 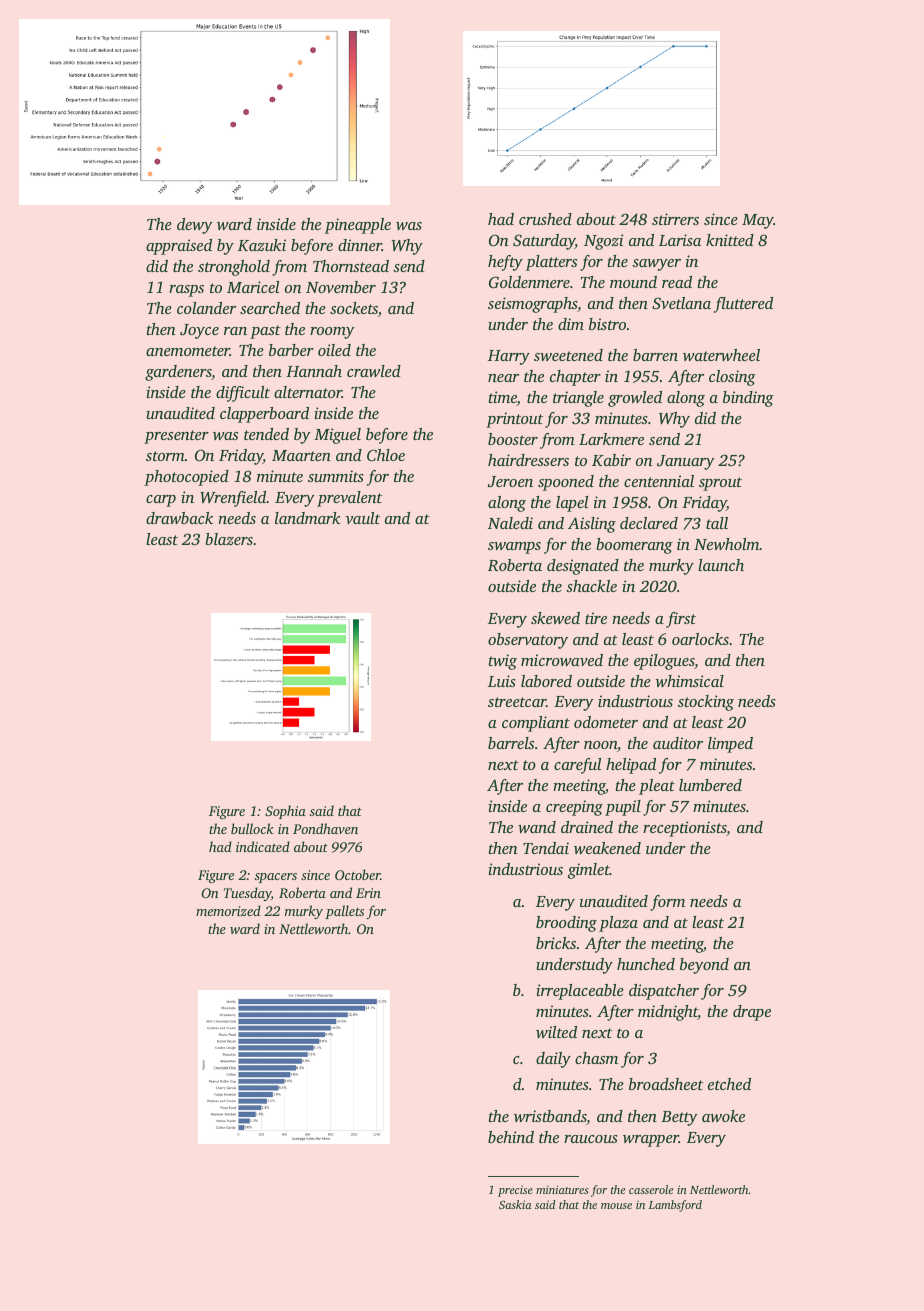 I want to click on precise, so click(x=515, y=1191).
